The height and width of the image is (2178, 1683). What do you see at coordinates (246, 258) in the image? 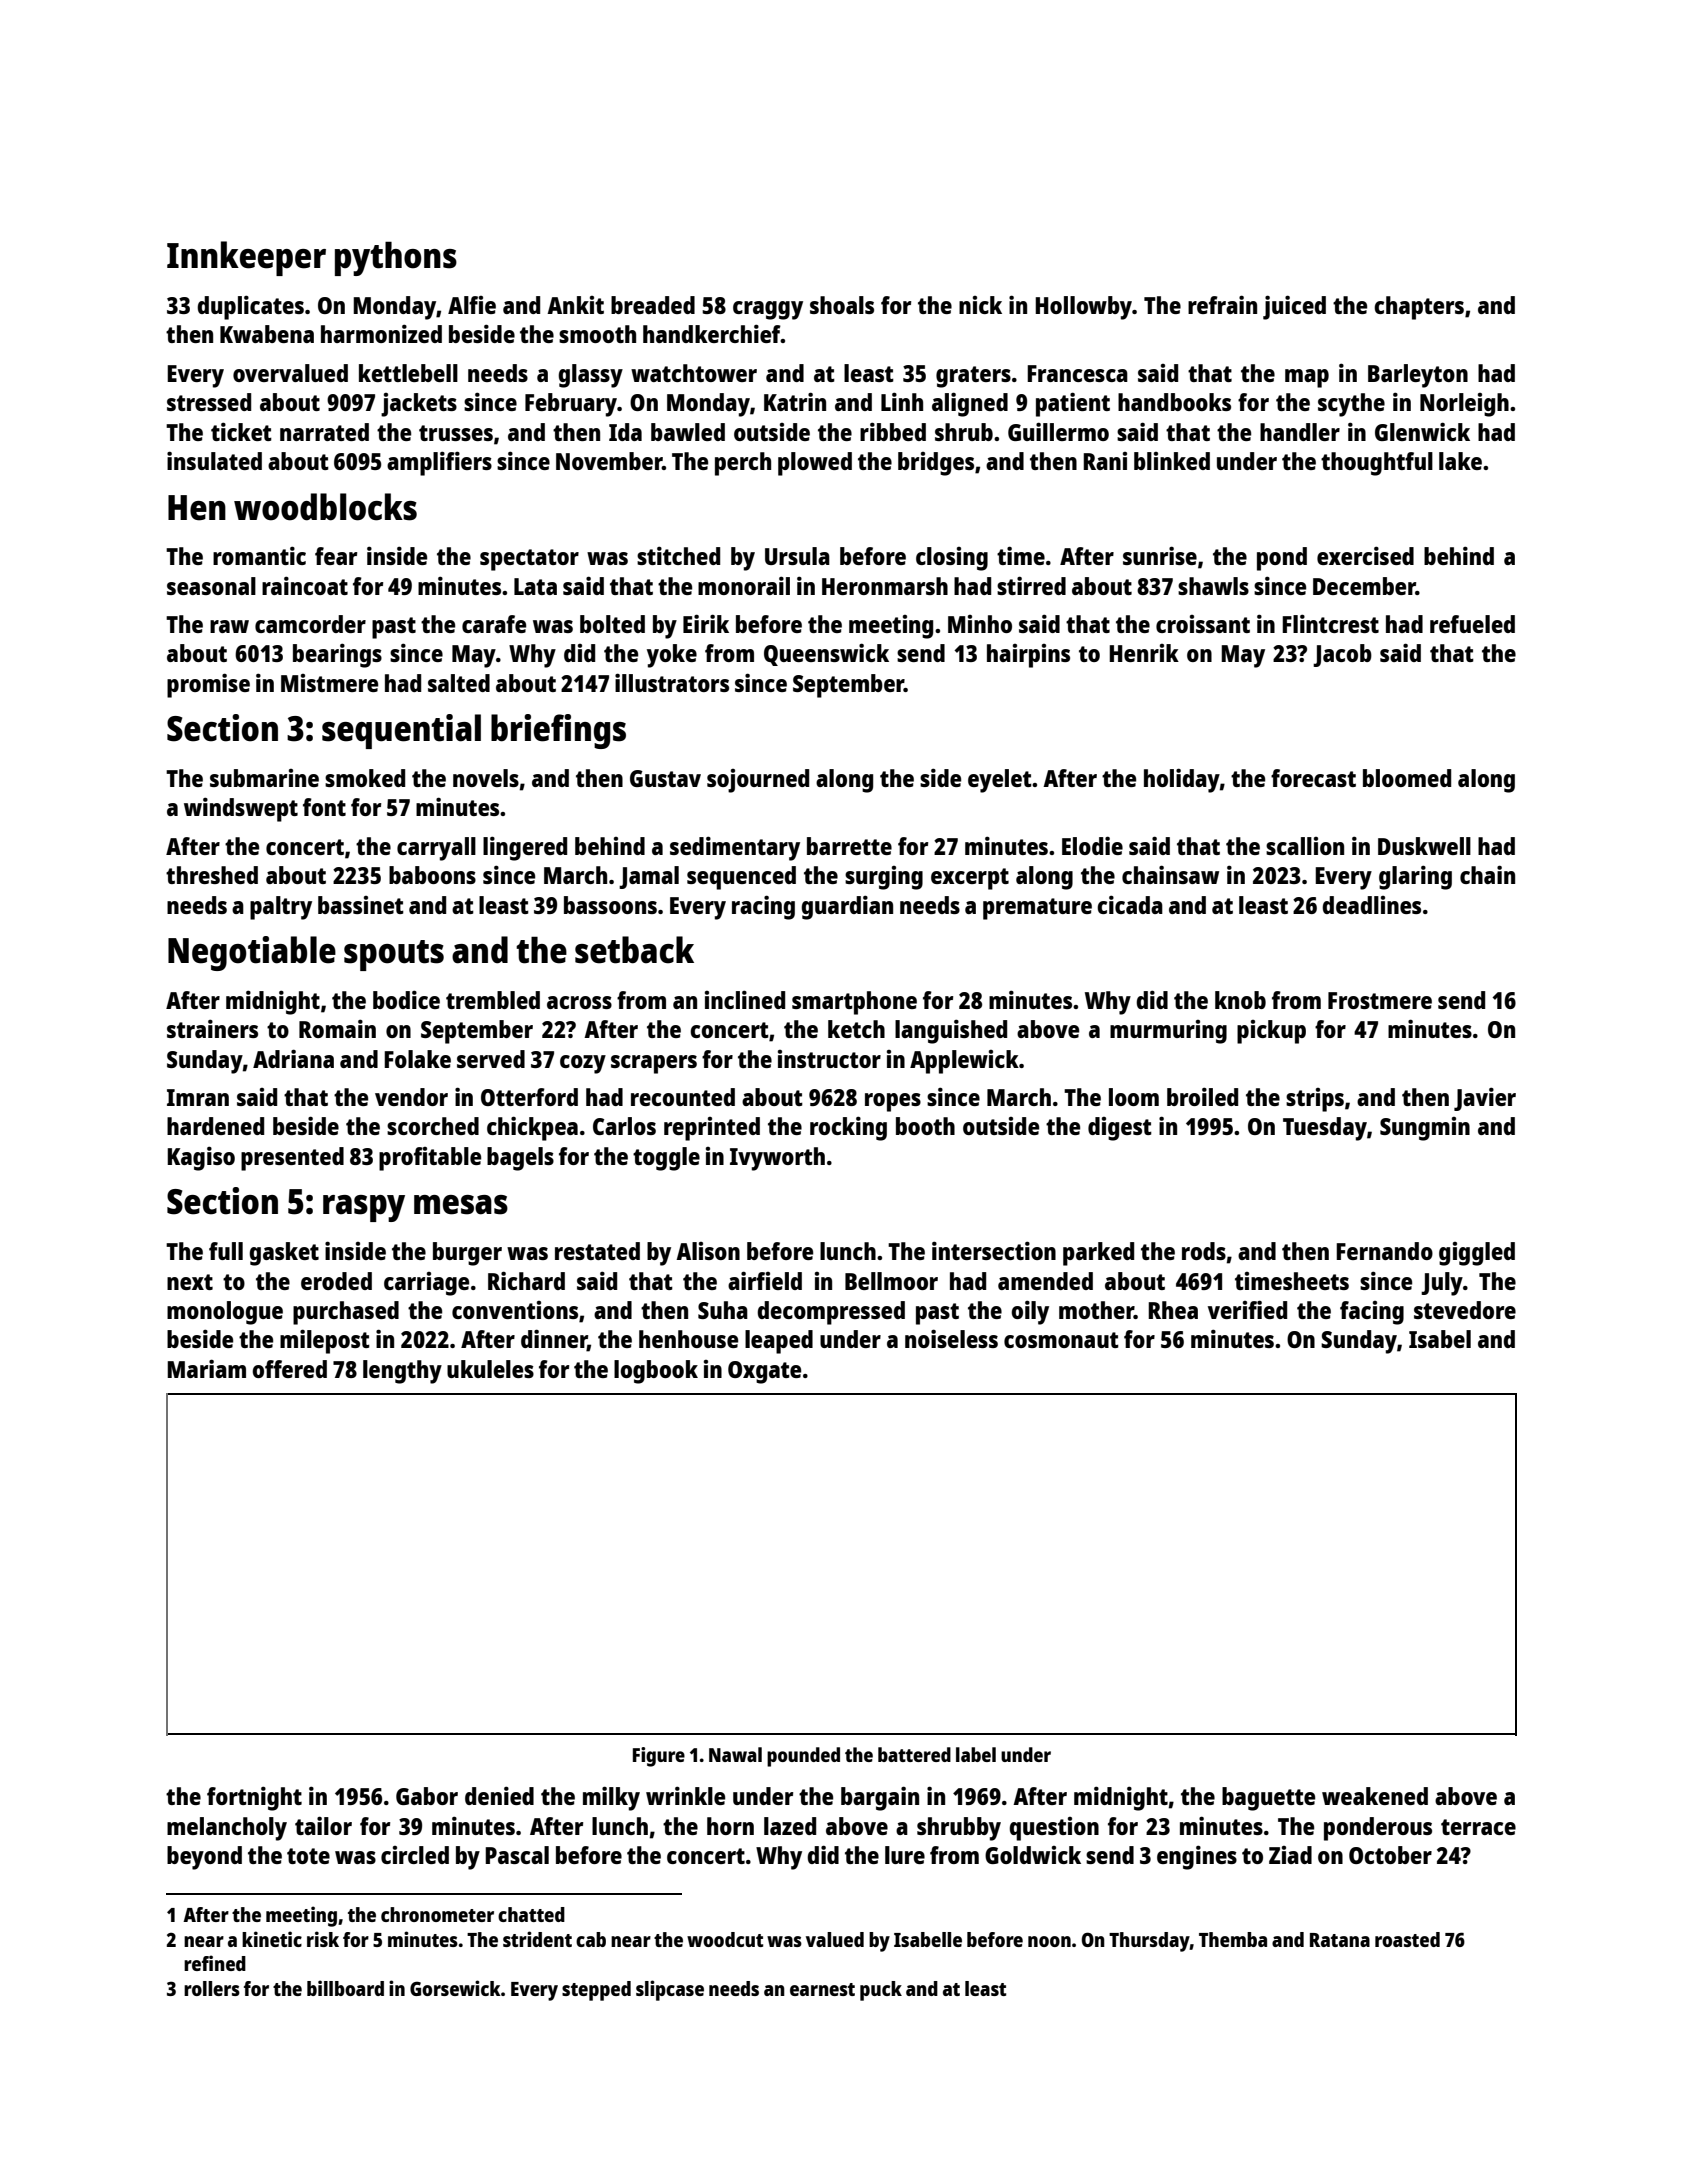
I see `Innkeeper` at bounding box center [246, 258].
